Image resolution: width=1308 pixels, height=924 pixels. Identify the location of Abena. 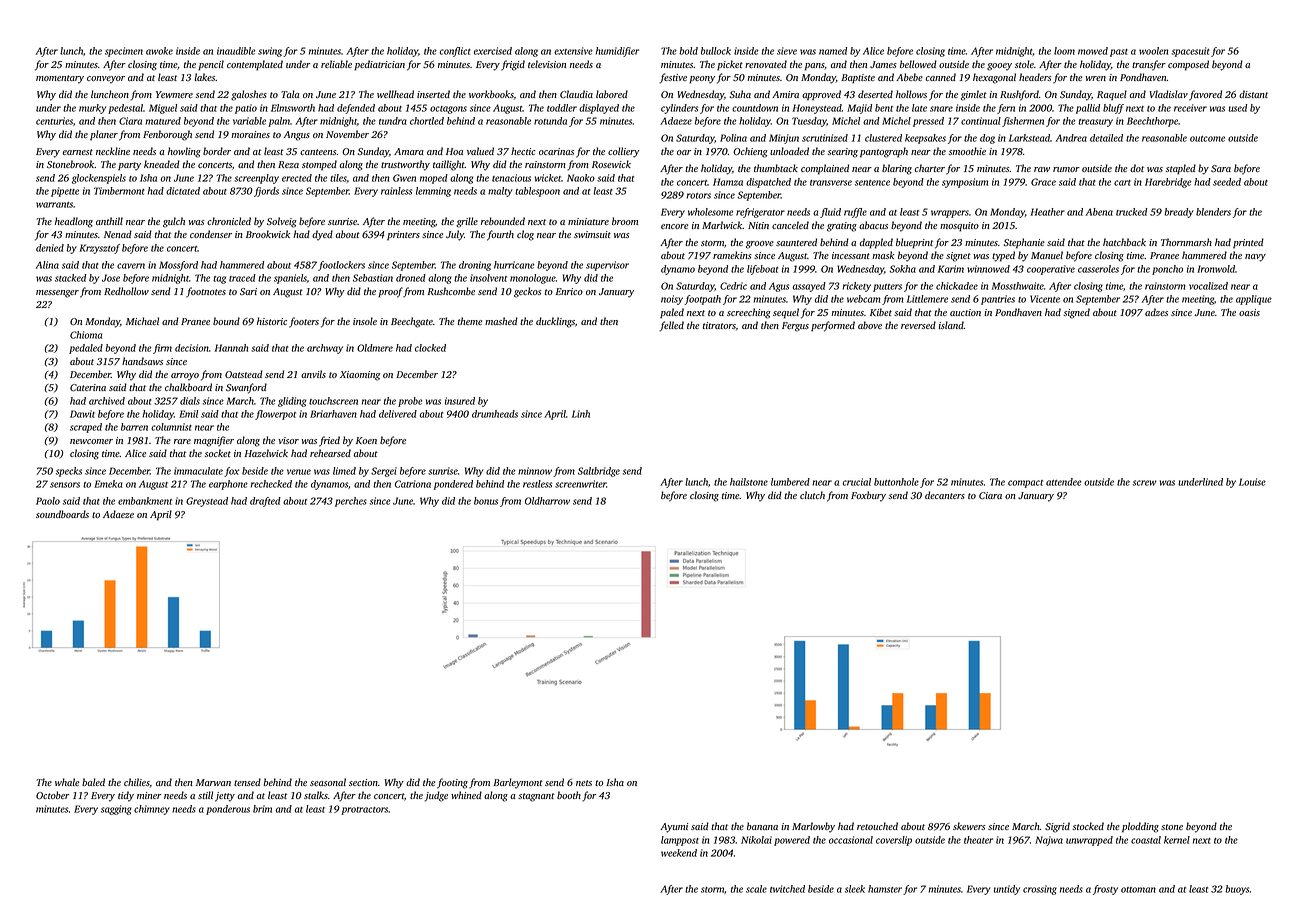
(1099, 212).
